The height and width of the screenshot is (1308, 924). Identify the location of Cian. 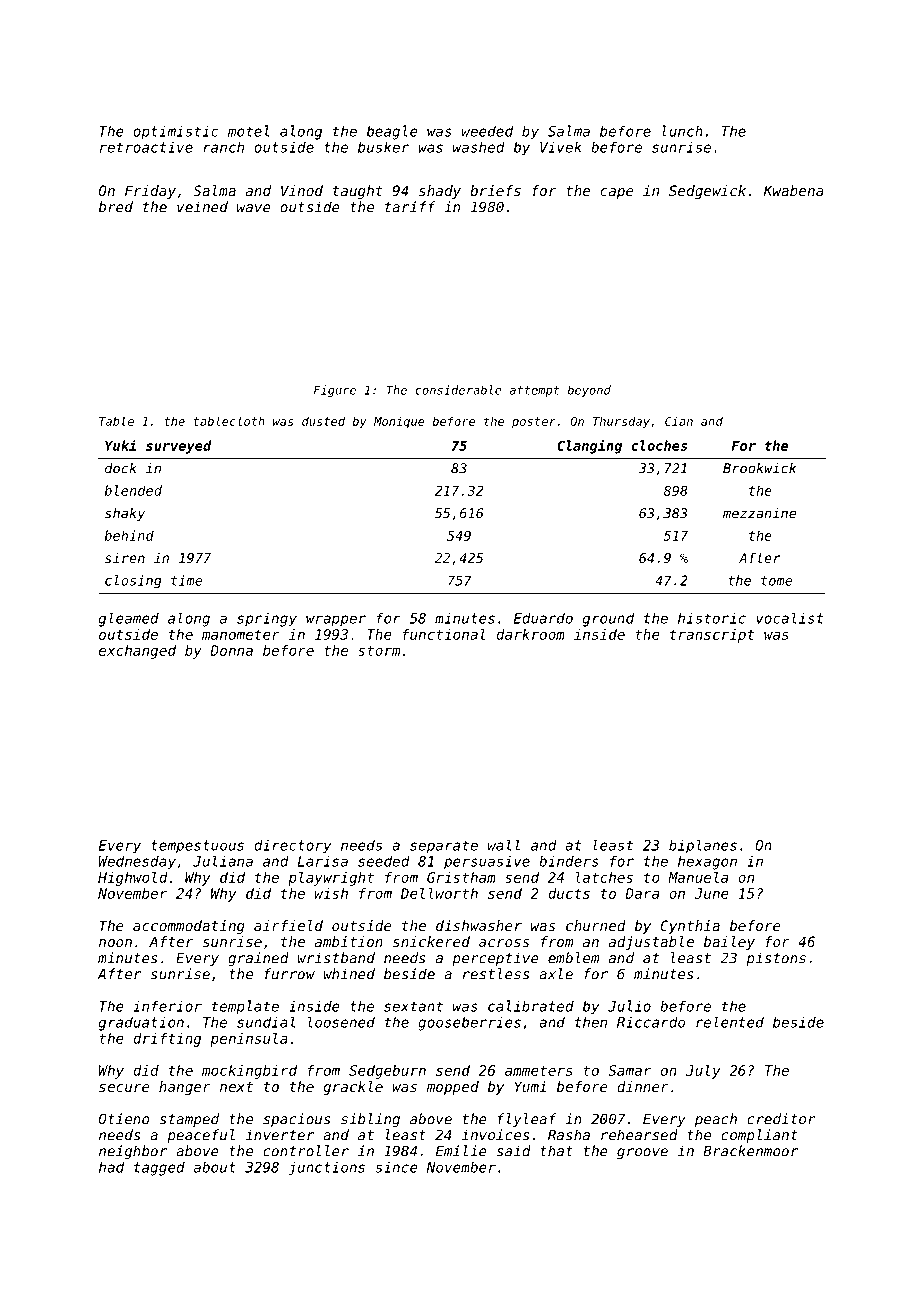
(679, 421).
